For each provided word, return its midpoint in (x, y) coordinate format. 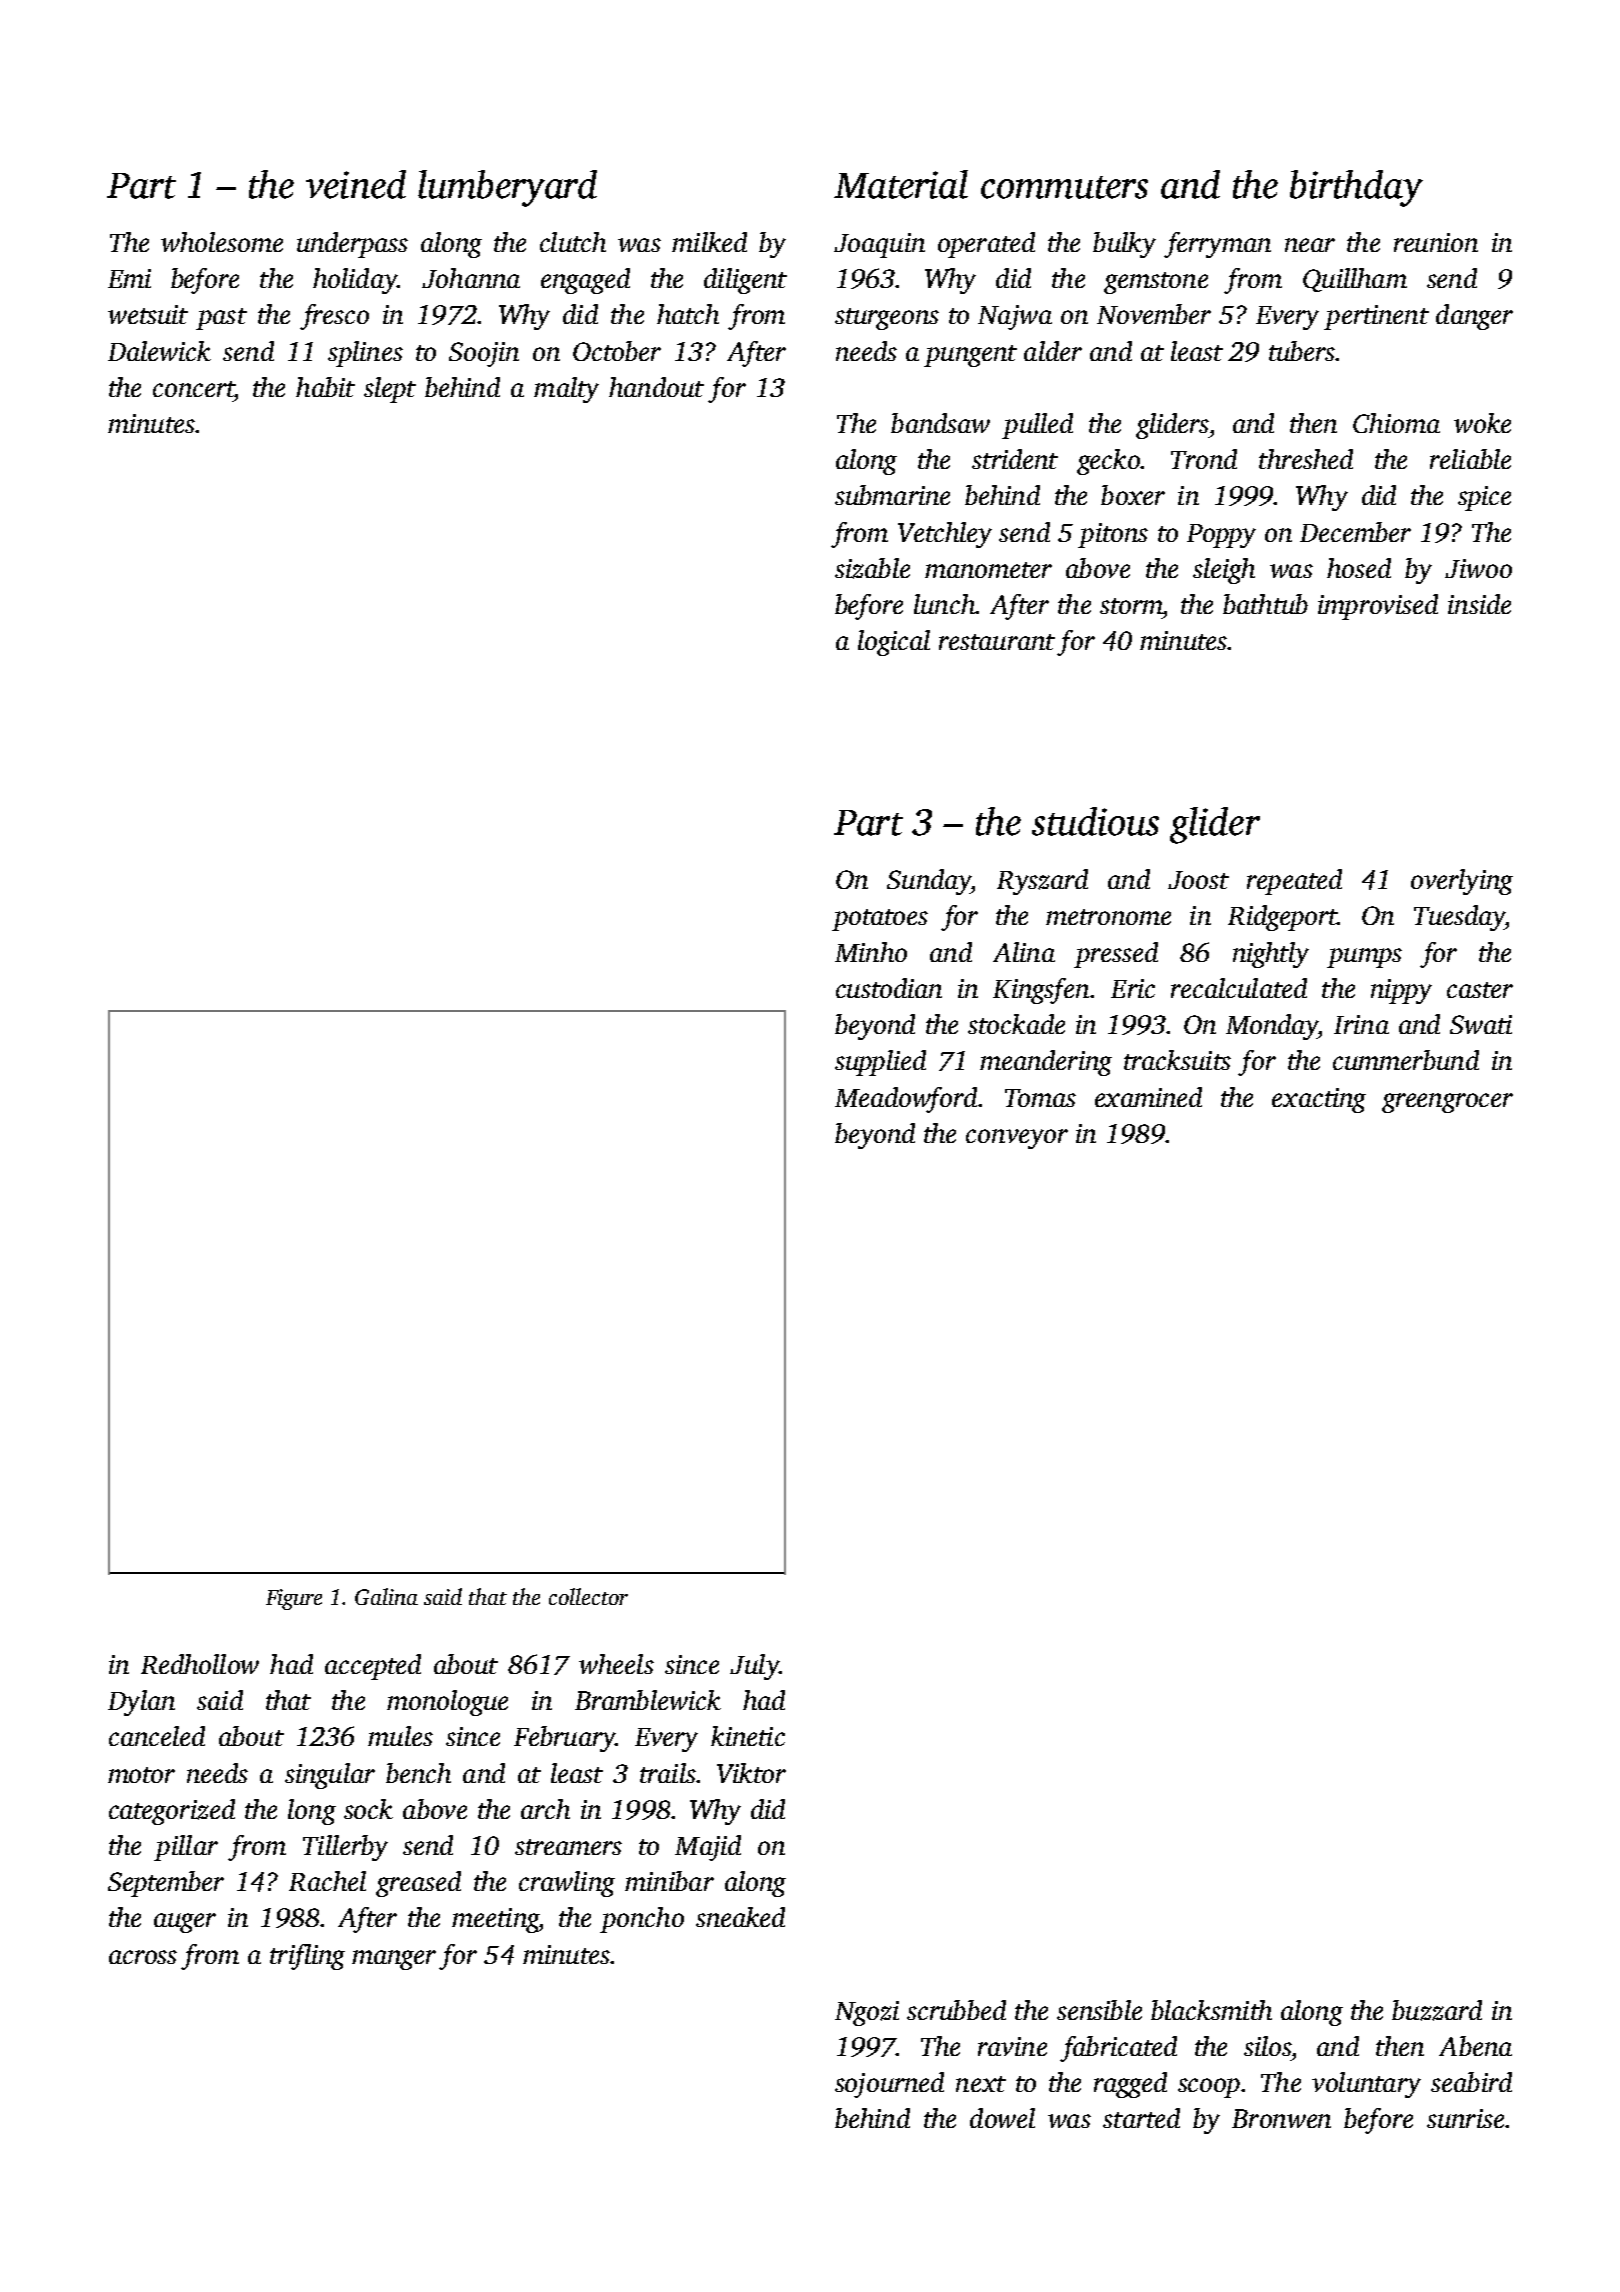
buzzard (1437, 2010)
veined (356, 184)
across (143, 1957)
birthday (1356, 188)
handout (656, 387)
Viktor (751, 1773)
